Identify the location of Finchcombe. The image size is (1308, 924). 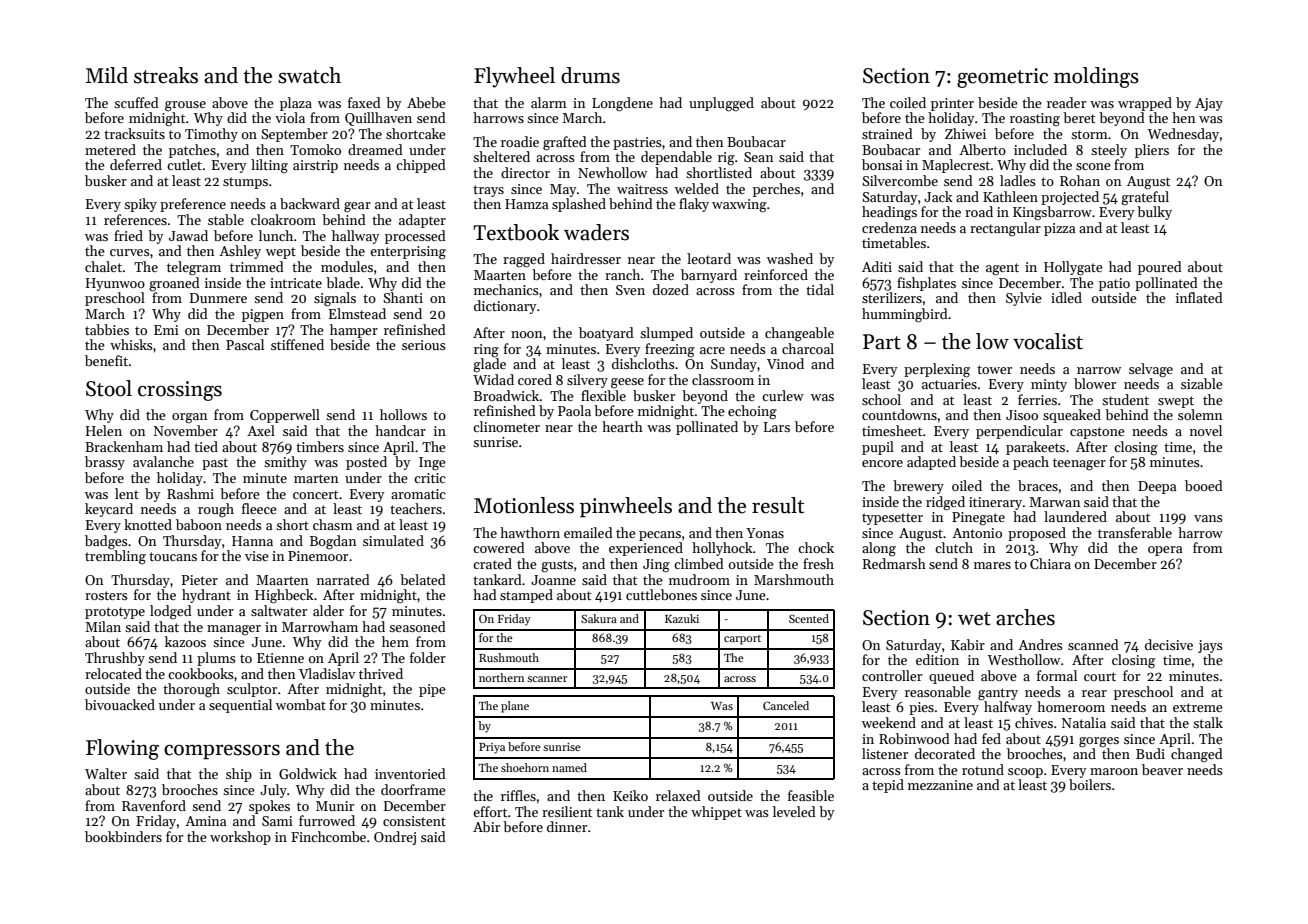
(328, 836).
